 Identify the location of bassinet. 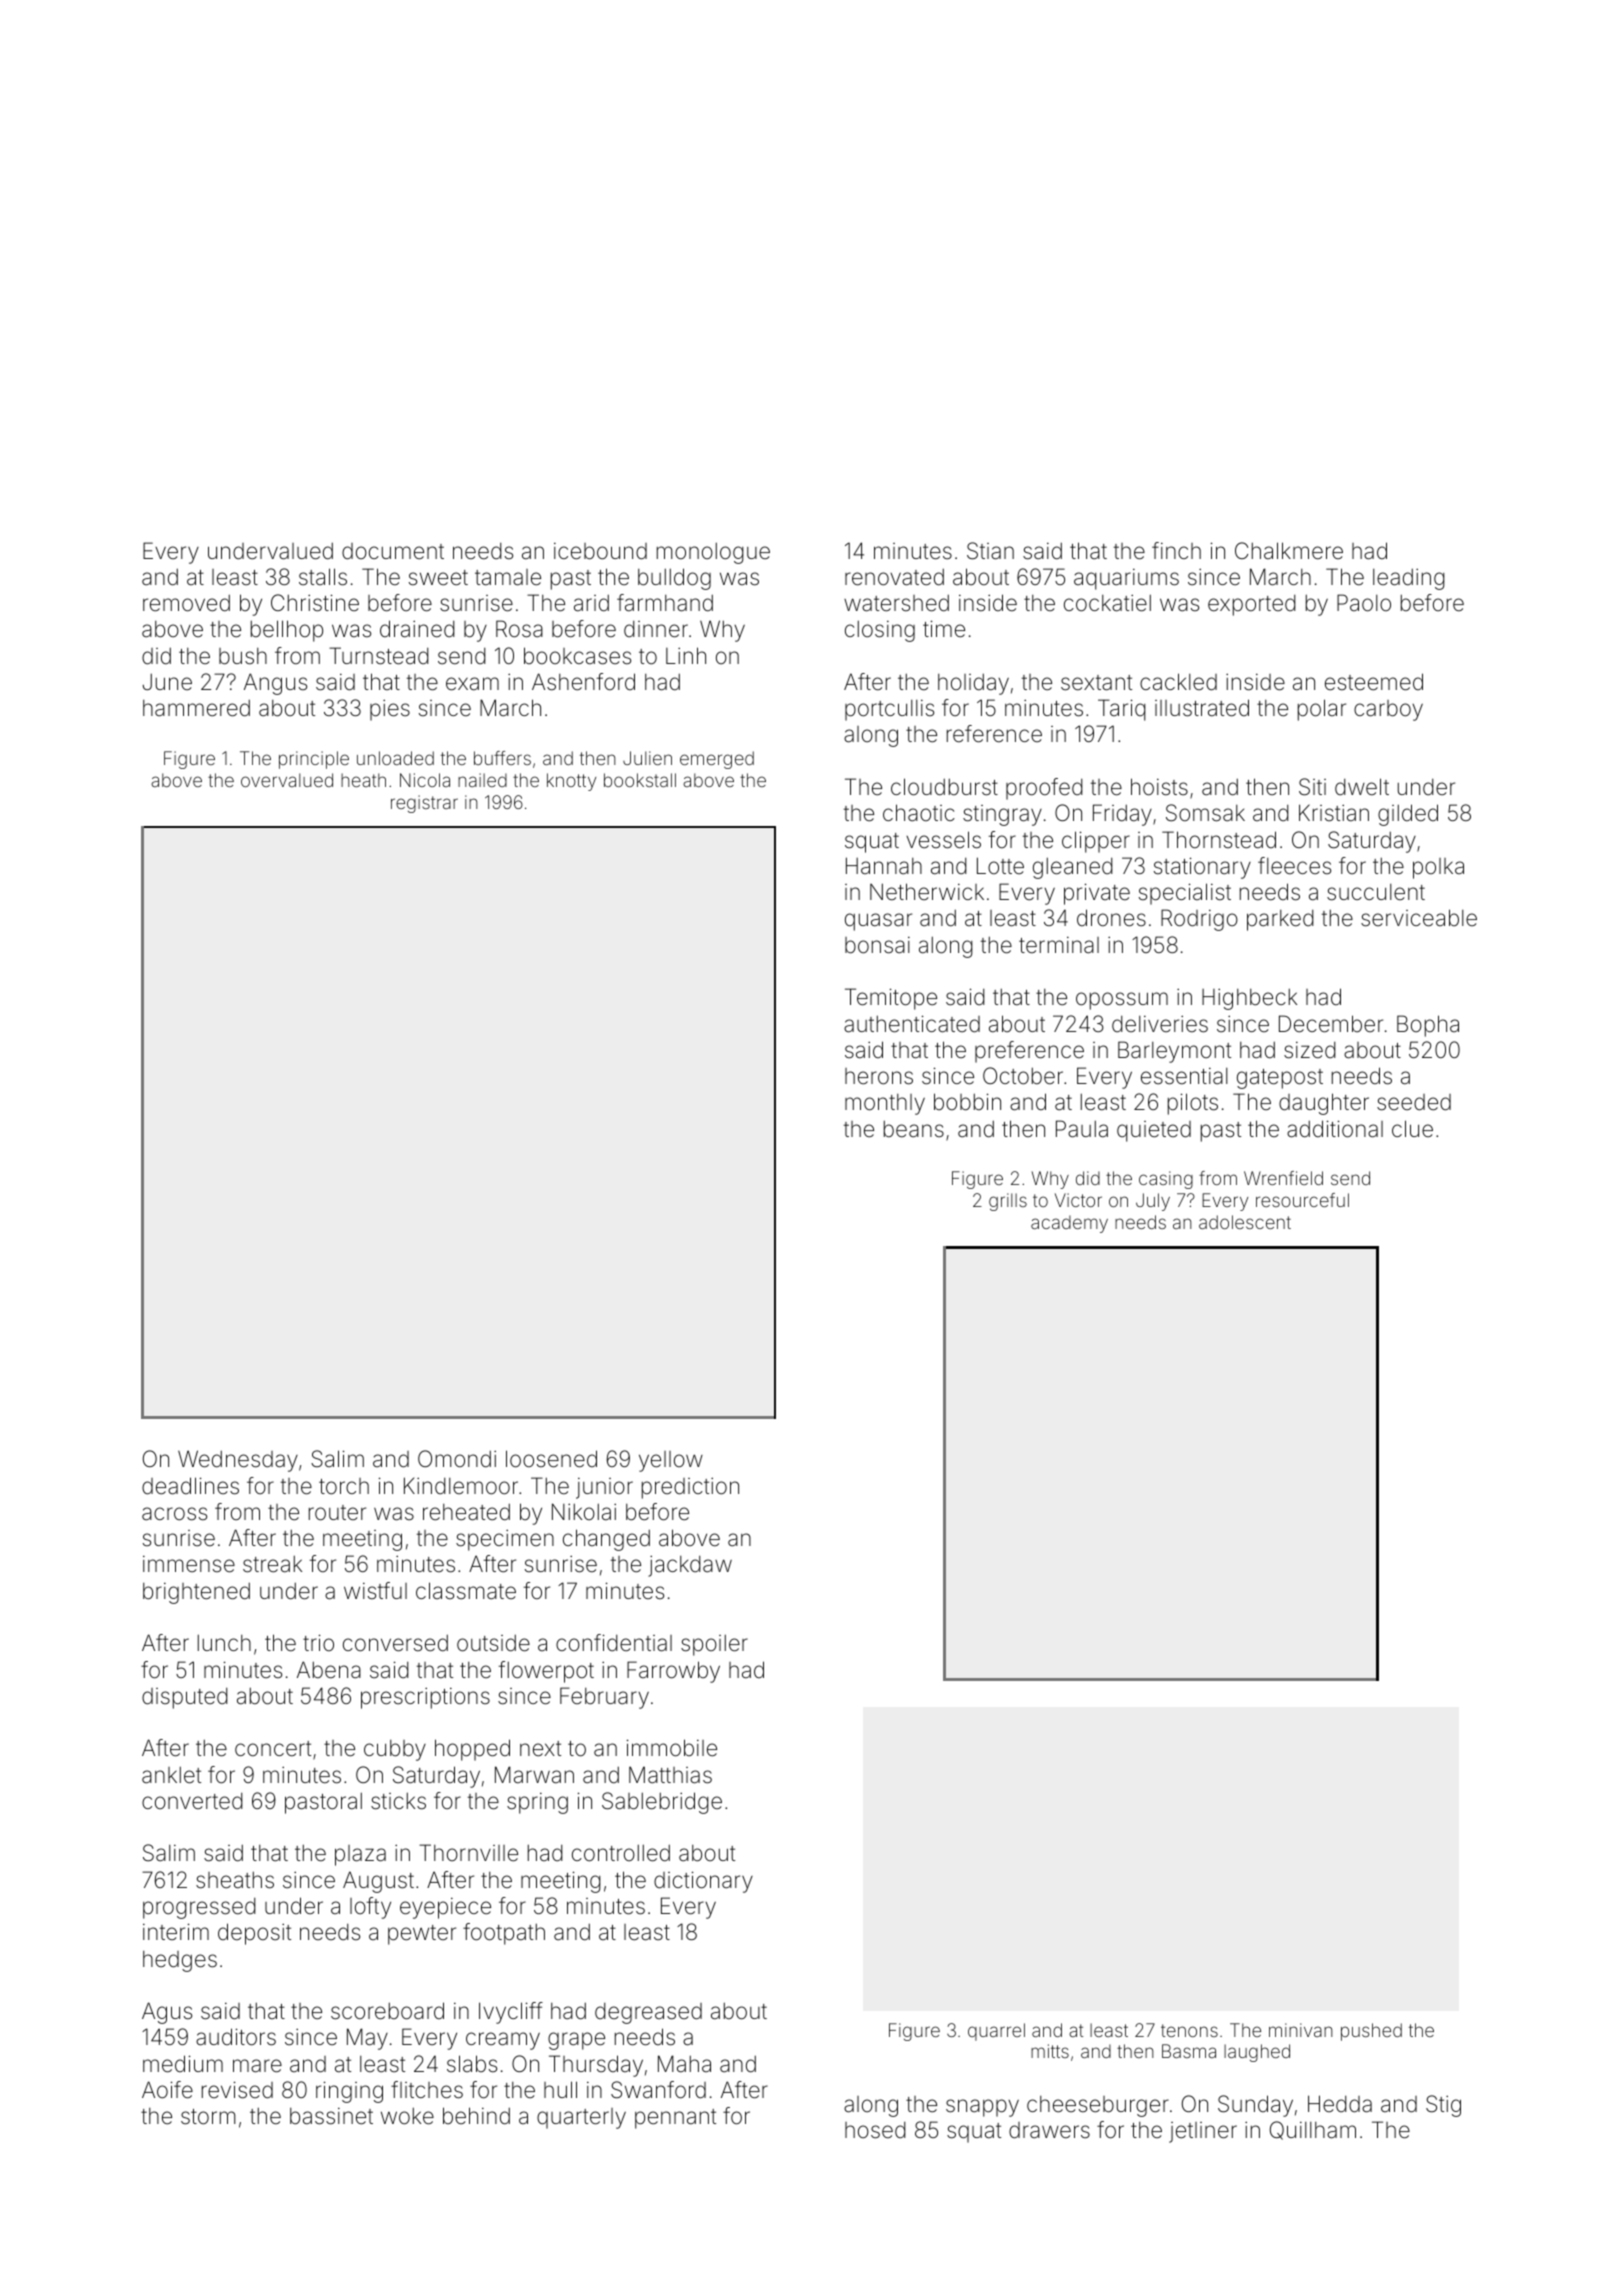
(331, 2116).
